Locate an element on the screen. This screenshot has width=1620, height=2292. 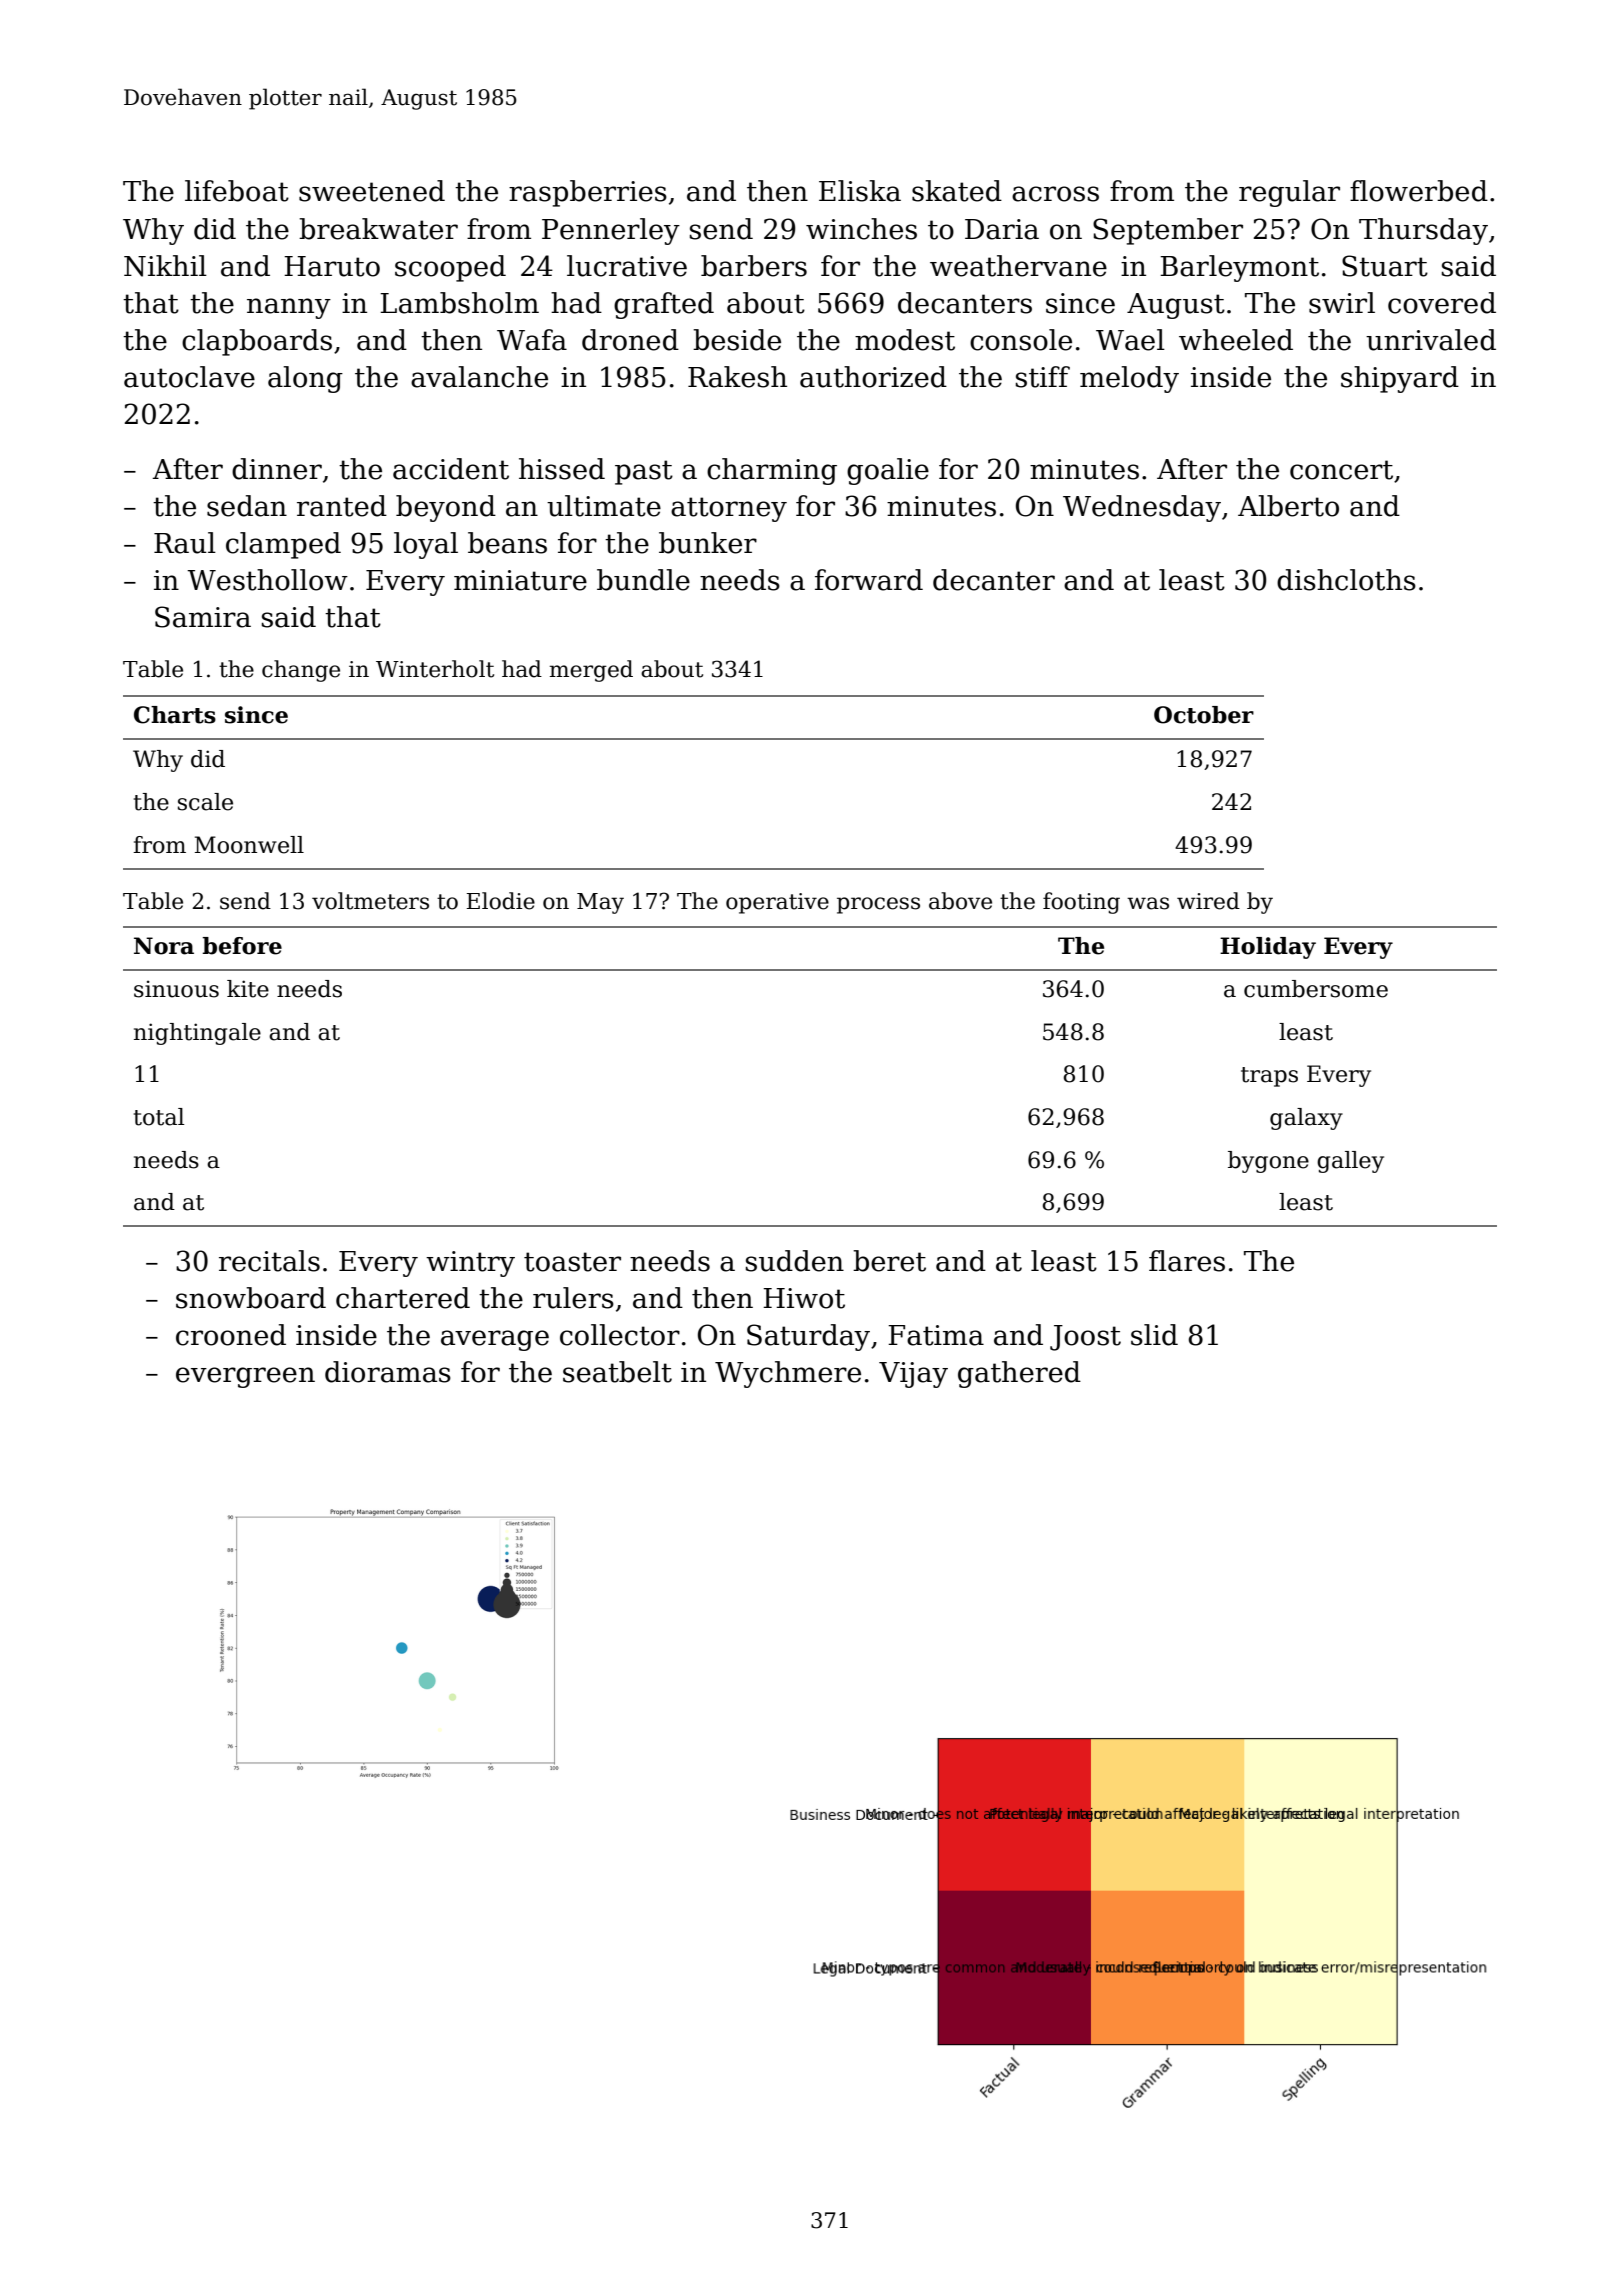
cumbersome is located at coordinates (1316, 989).
